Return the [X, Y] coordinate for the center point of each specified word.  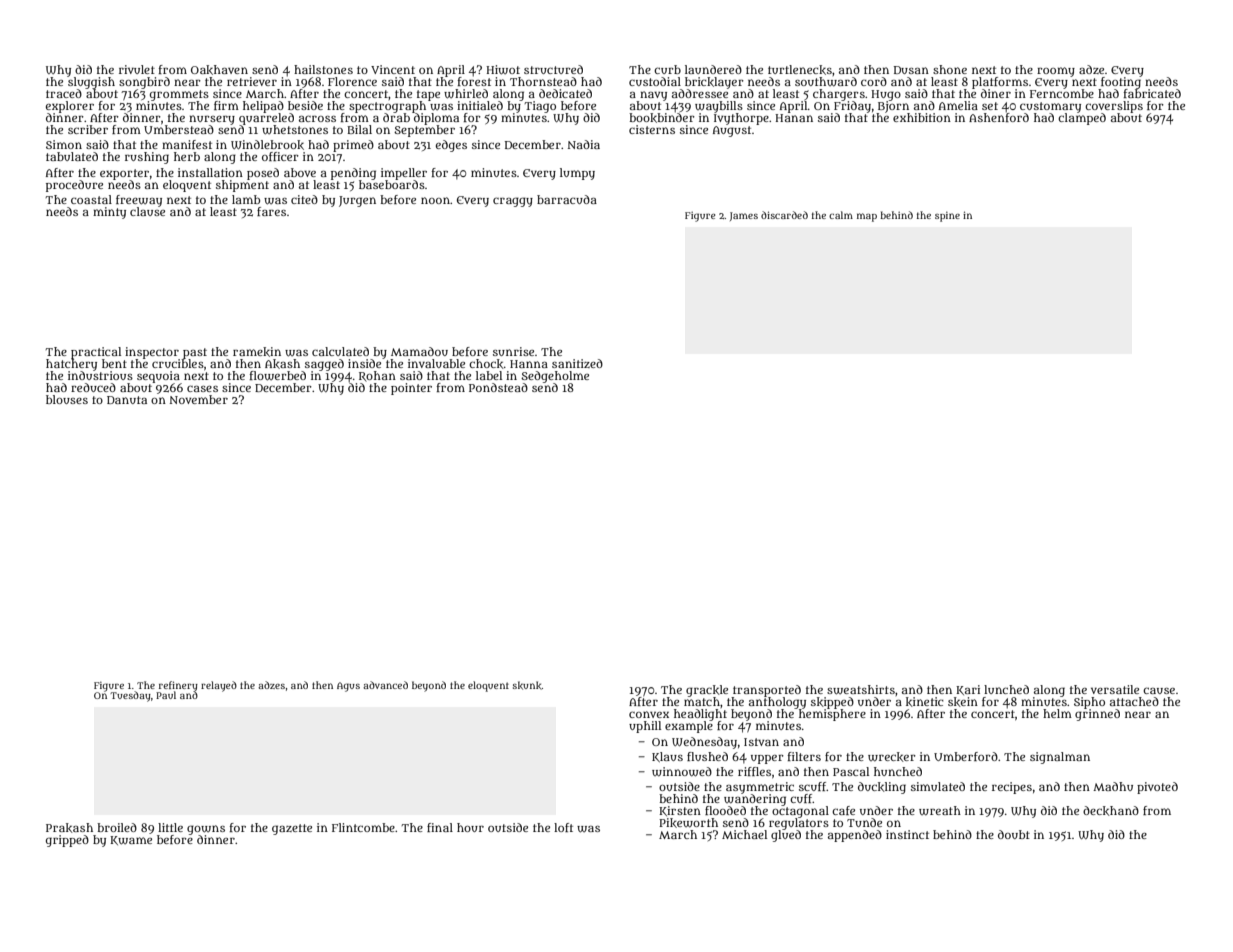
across [317, 118]
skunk [527, 685]
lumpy [577, 174]
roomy [1056, 72]
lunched [1006, 689]
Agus [348, 687]
